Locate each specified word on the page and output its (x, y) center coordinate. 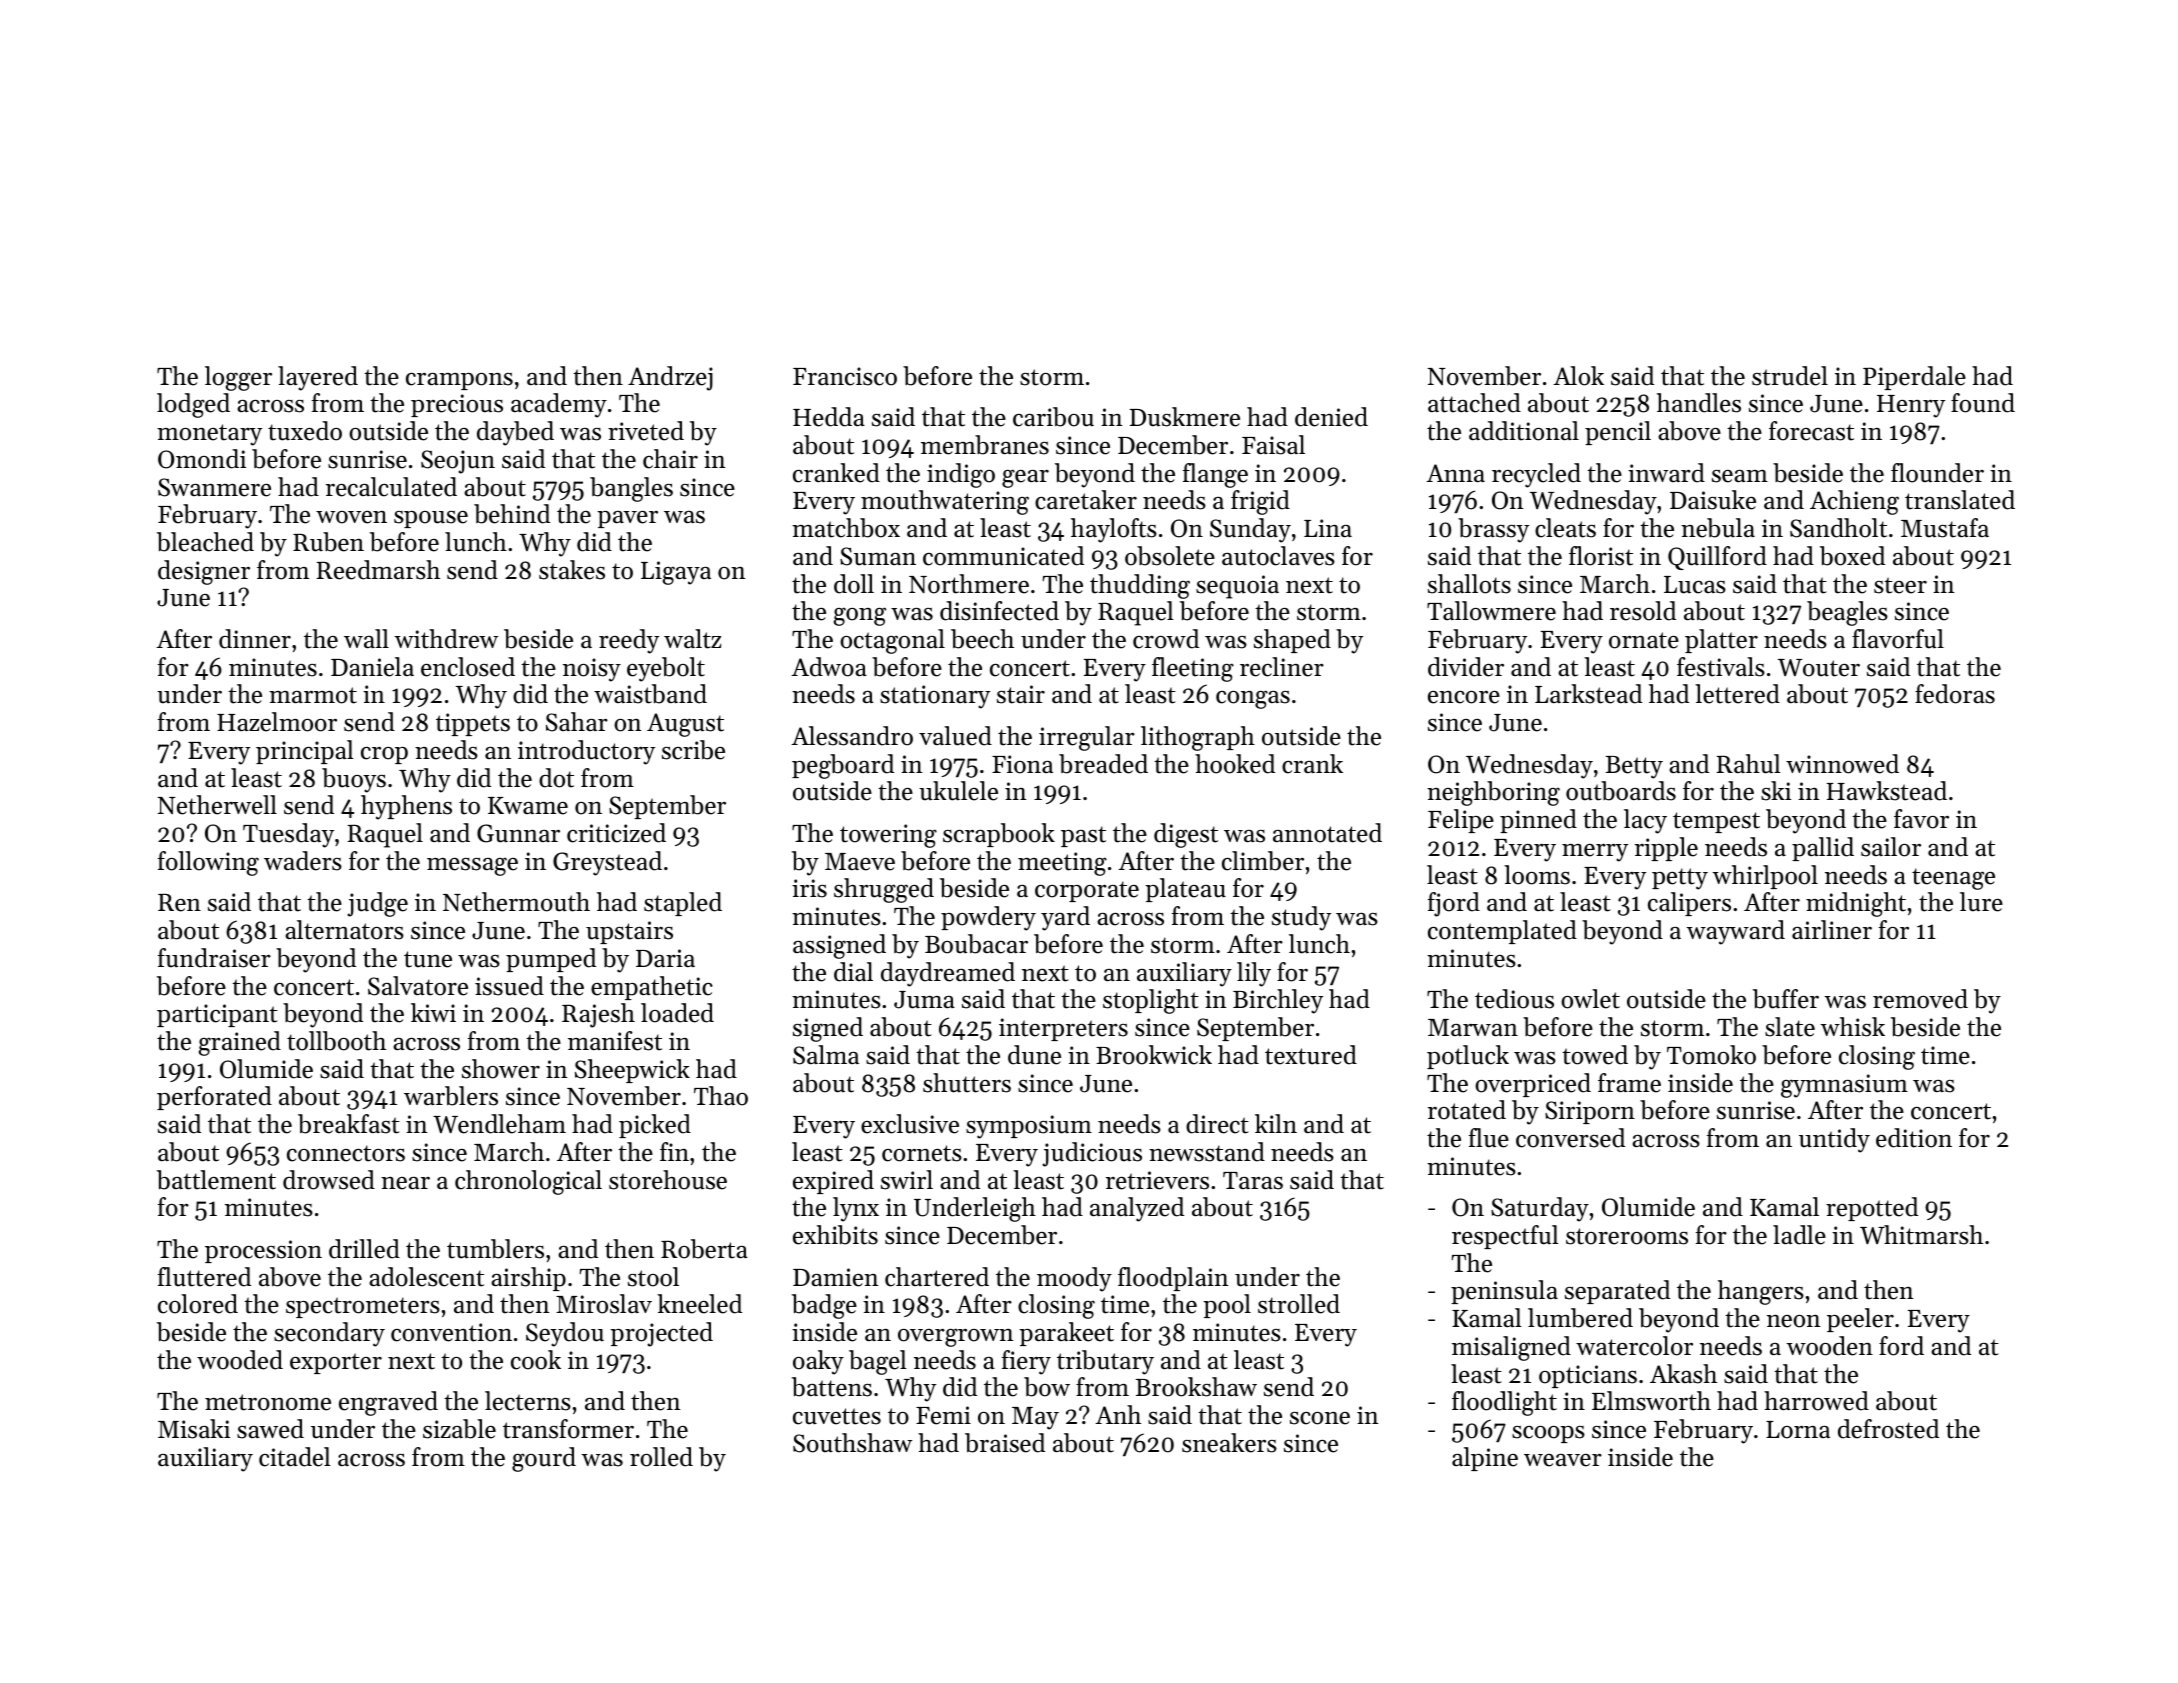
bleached (205, 542)
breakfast (349, 1124)
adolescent (426, 1277)
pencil (1618, 433)
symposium (1029, 1127)
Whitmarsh (1921, 1235)
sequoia (1237, 587)
